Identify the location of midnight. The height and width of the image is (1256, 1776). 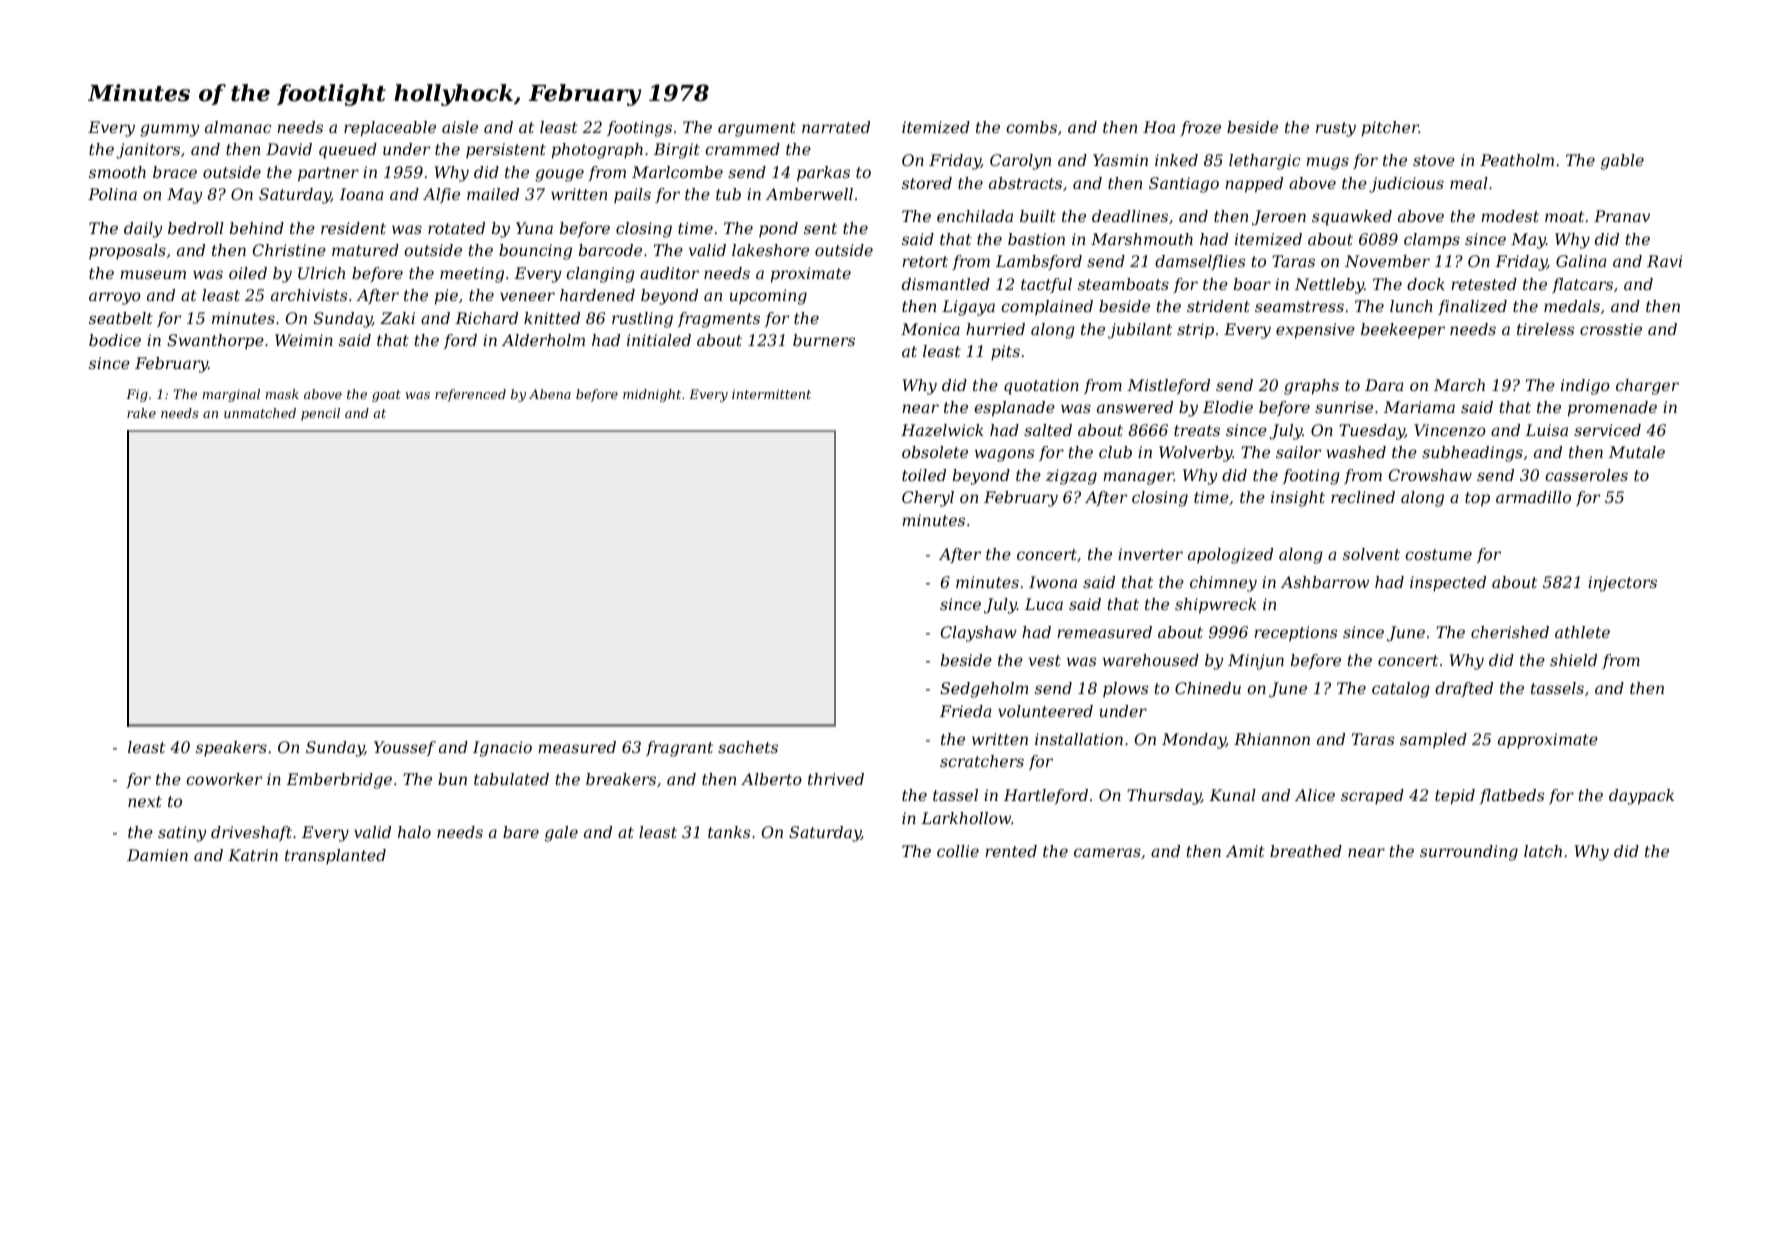
(652, 395).
